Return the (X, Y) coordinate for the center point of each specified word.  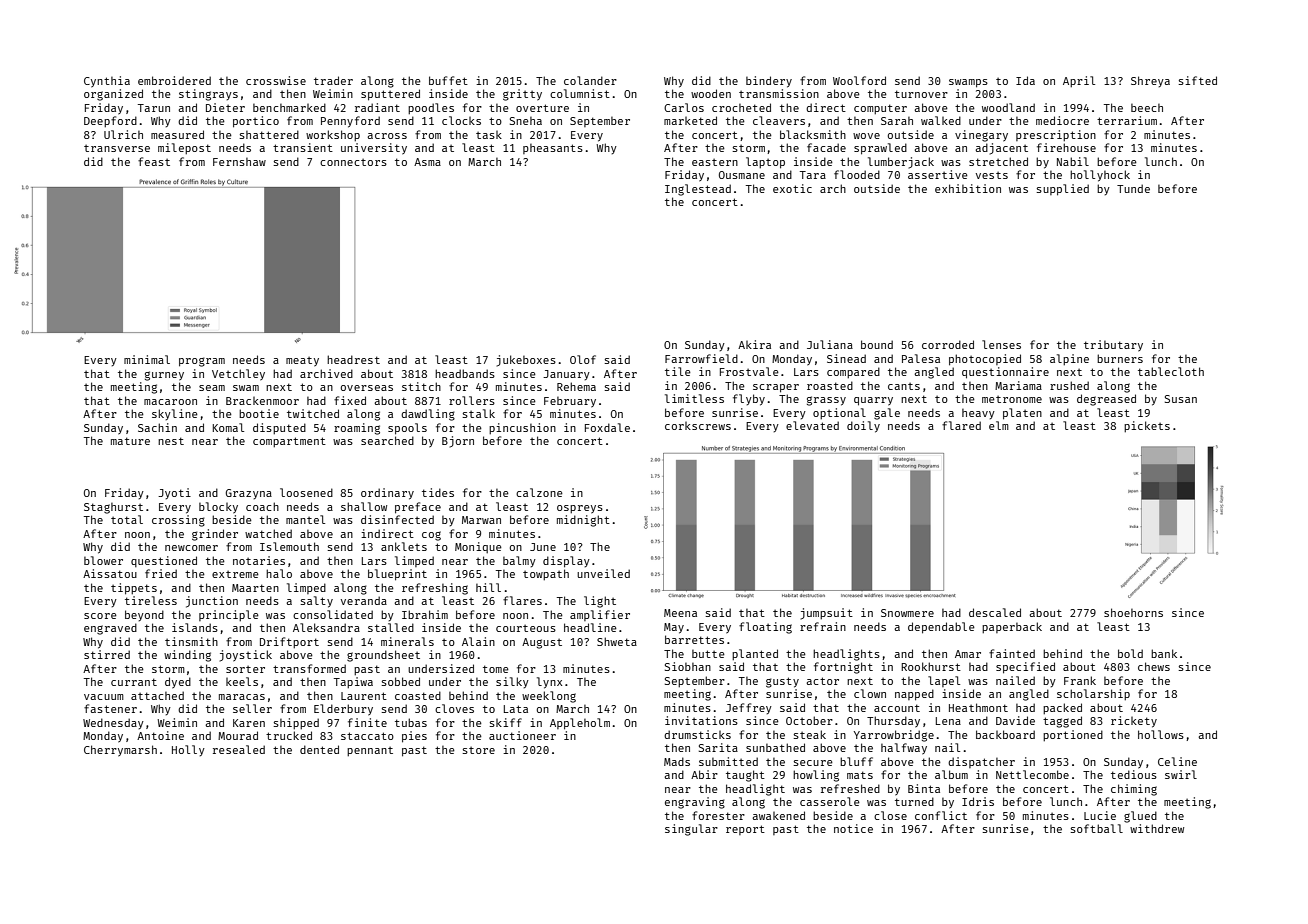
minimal (147, 359)
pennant (370, 751)
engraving (695, 803)
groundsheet (383, 656)
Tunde (1133, 188)
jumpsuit (827, 614)
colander (590, 80)
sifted (1197, 80)
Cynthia (107, 82)
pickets (1147, 426)
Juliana (830, 344)
